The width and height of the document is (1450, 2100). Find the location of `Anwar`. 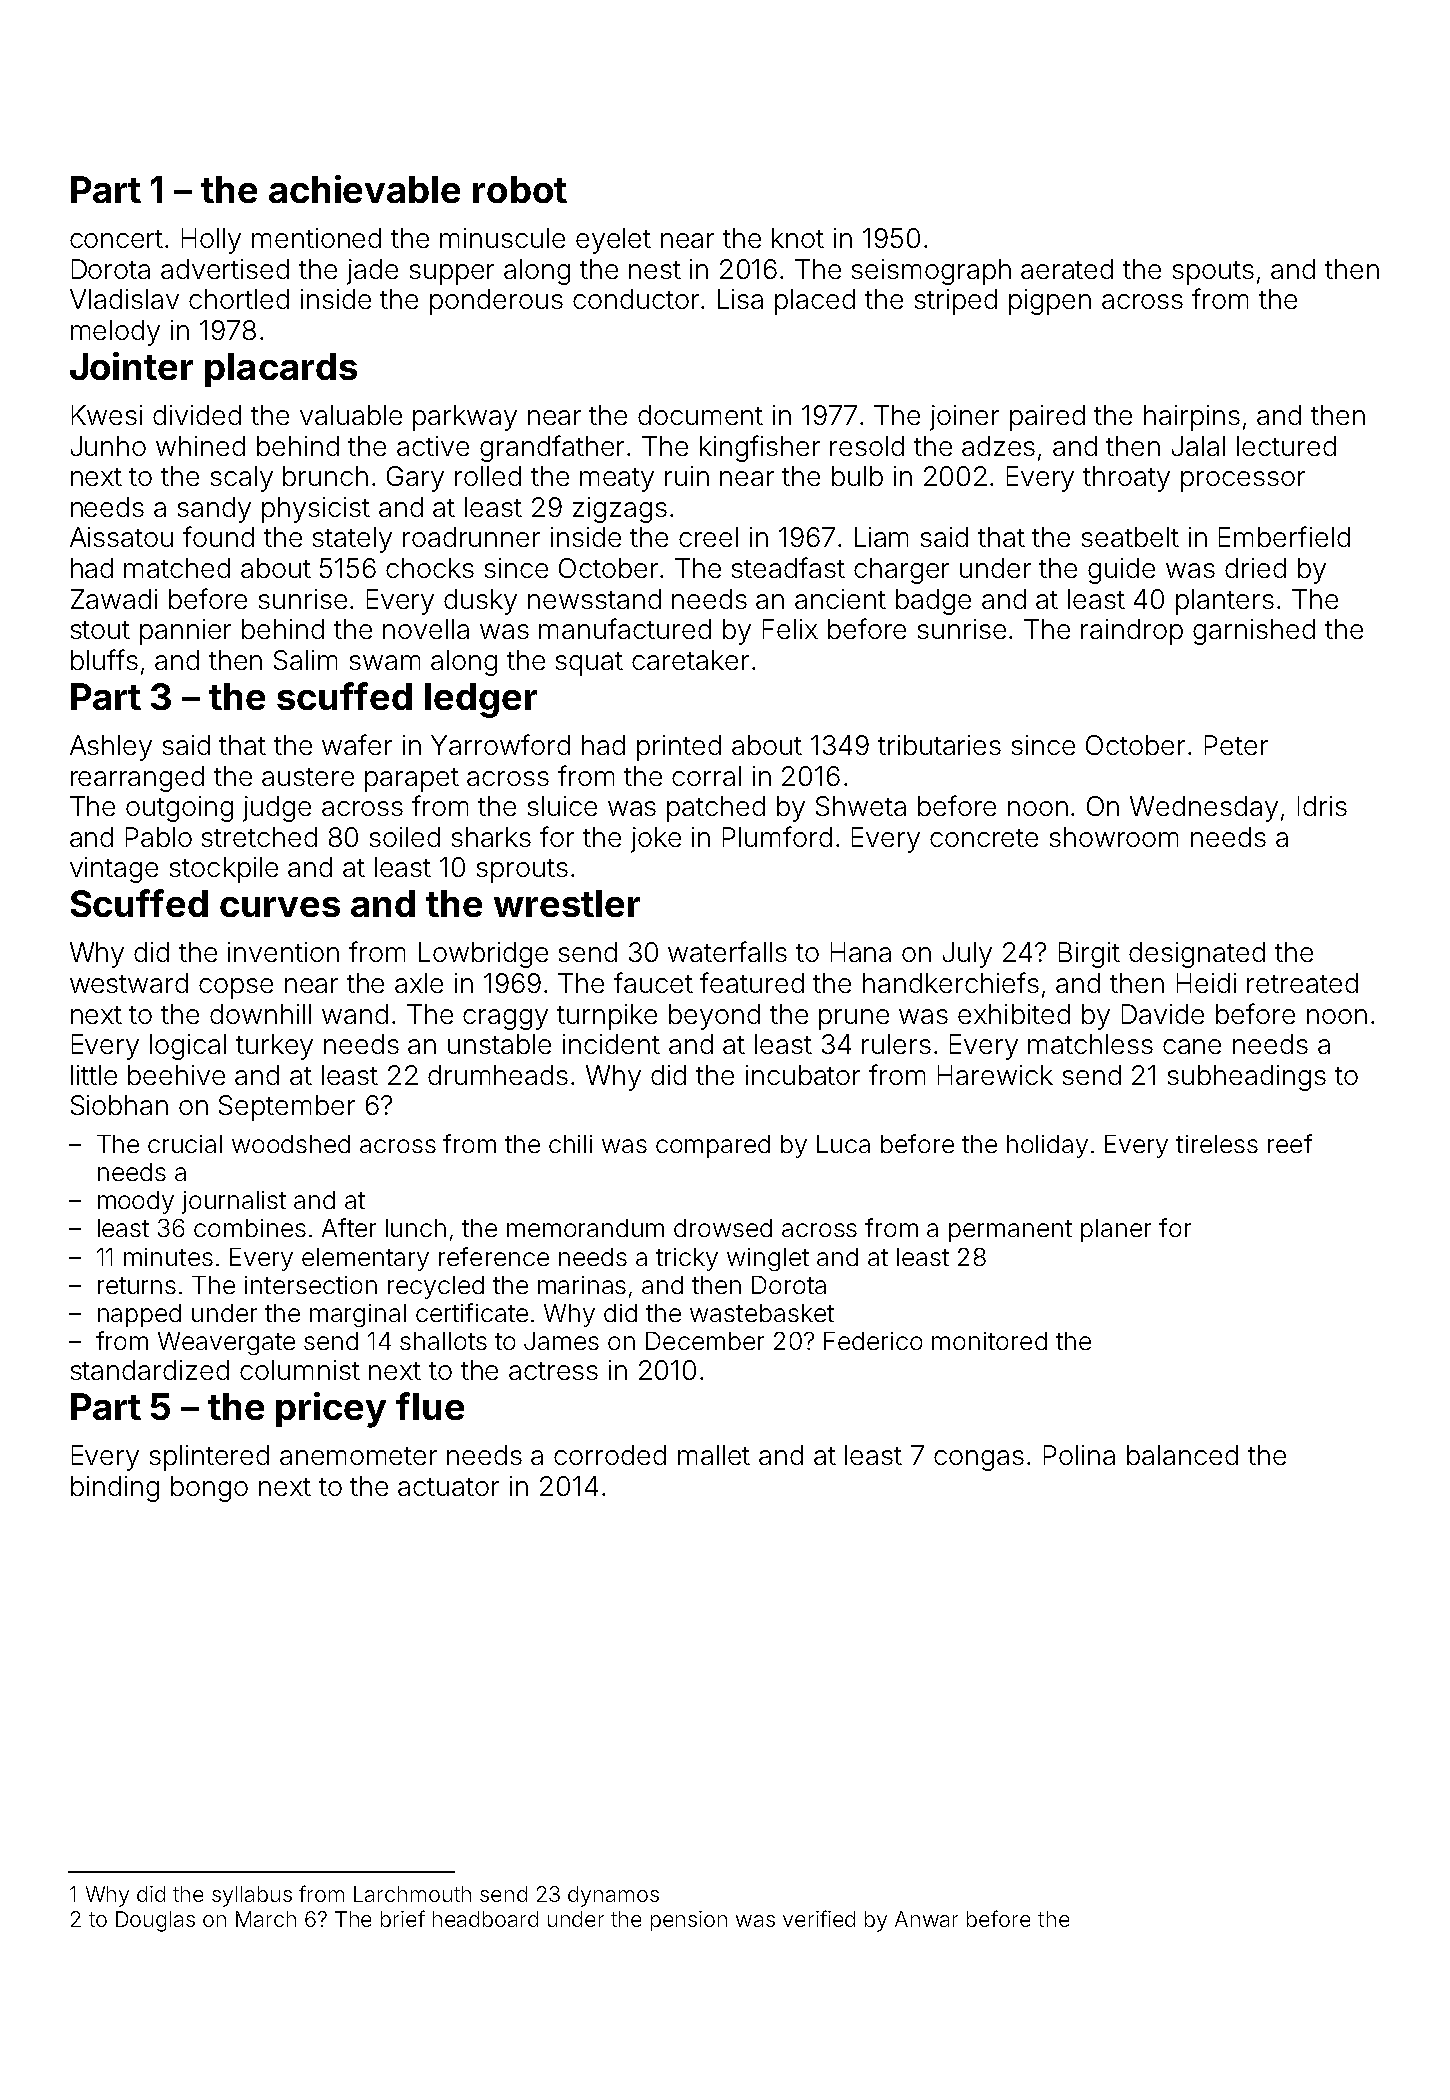

Anwar is located at coordinates (926, 1919).
